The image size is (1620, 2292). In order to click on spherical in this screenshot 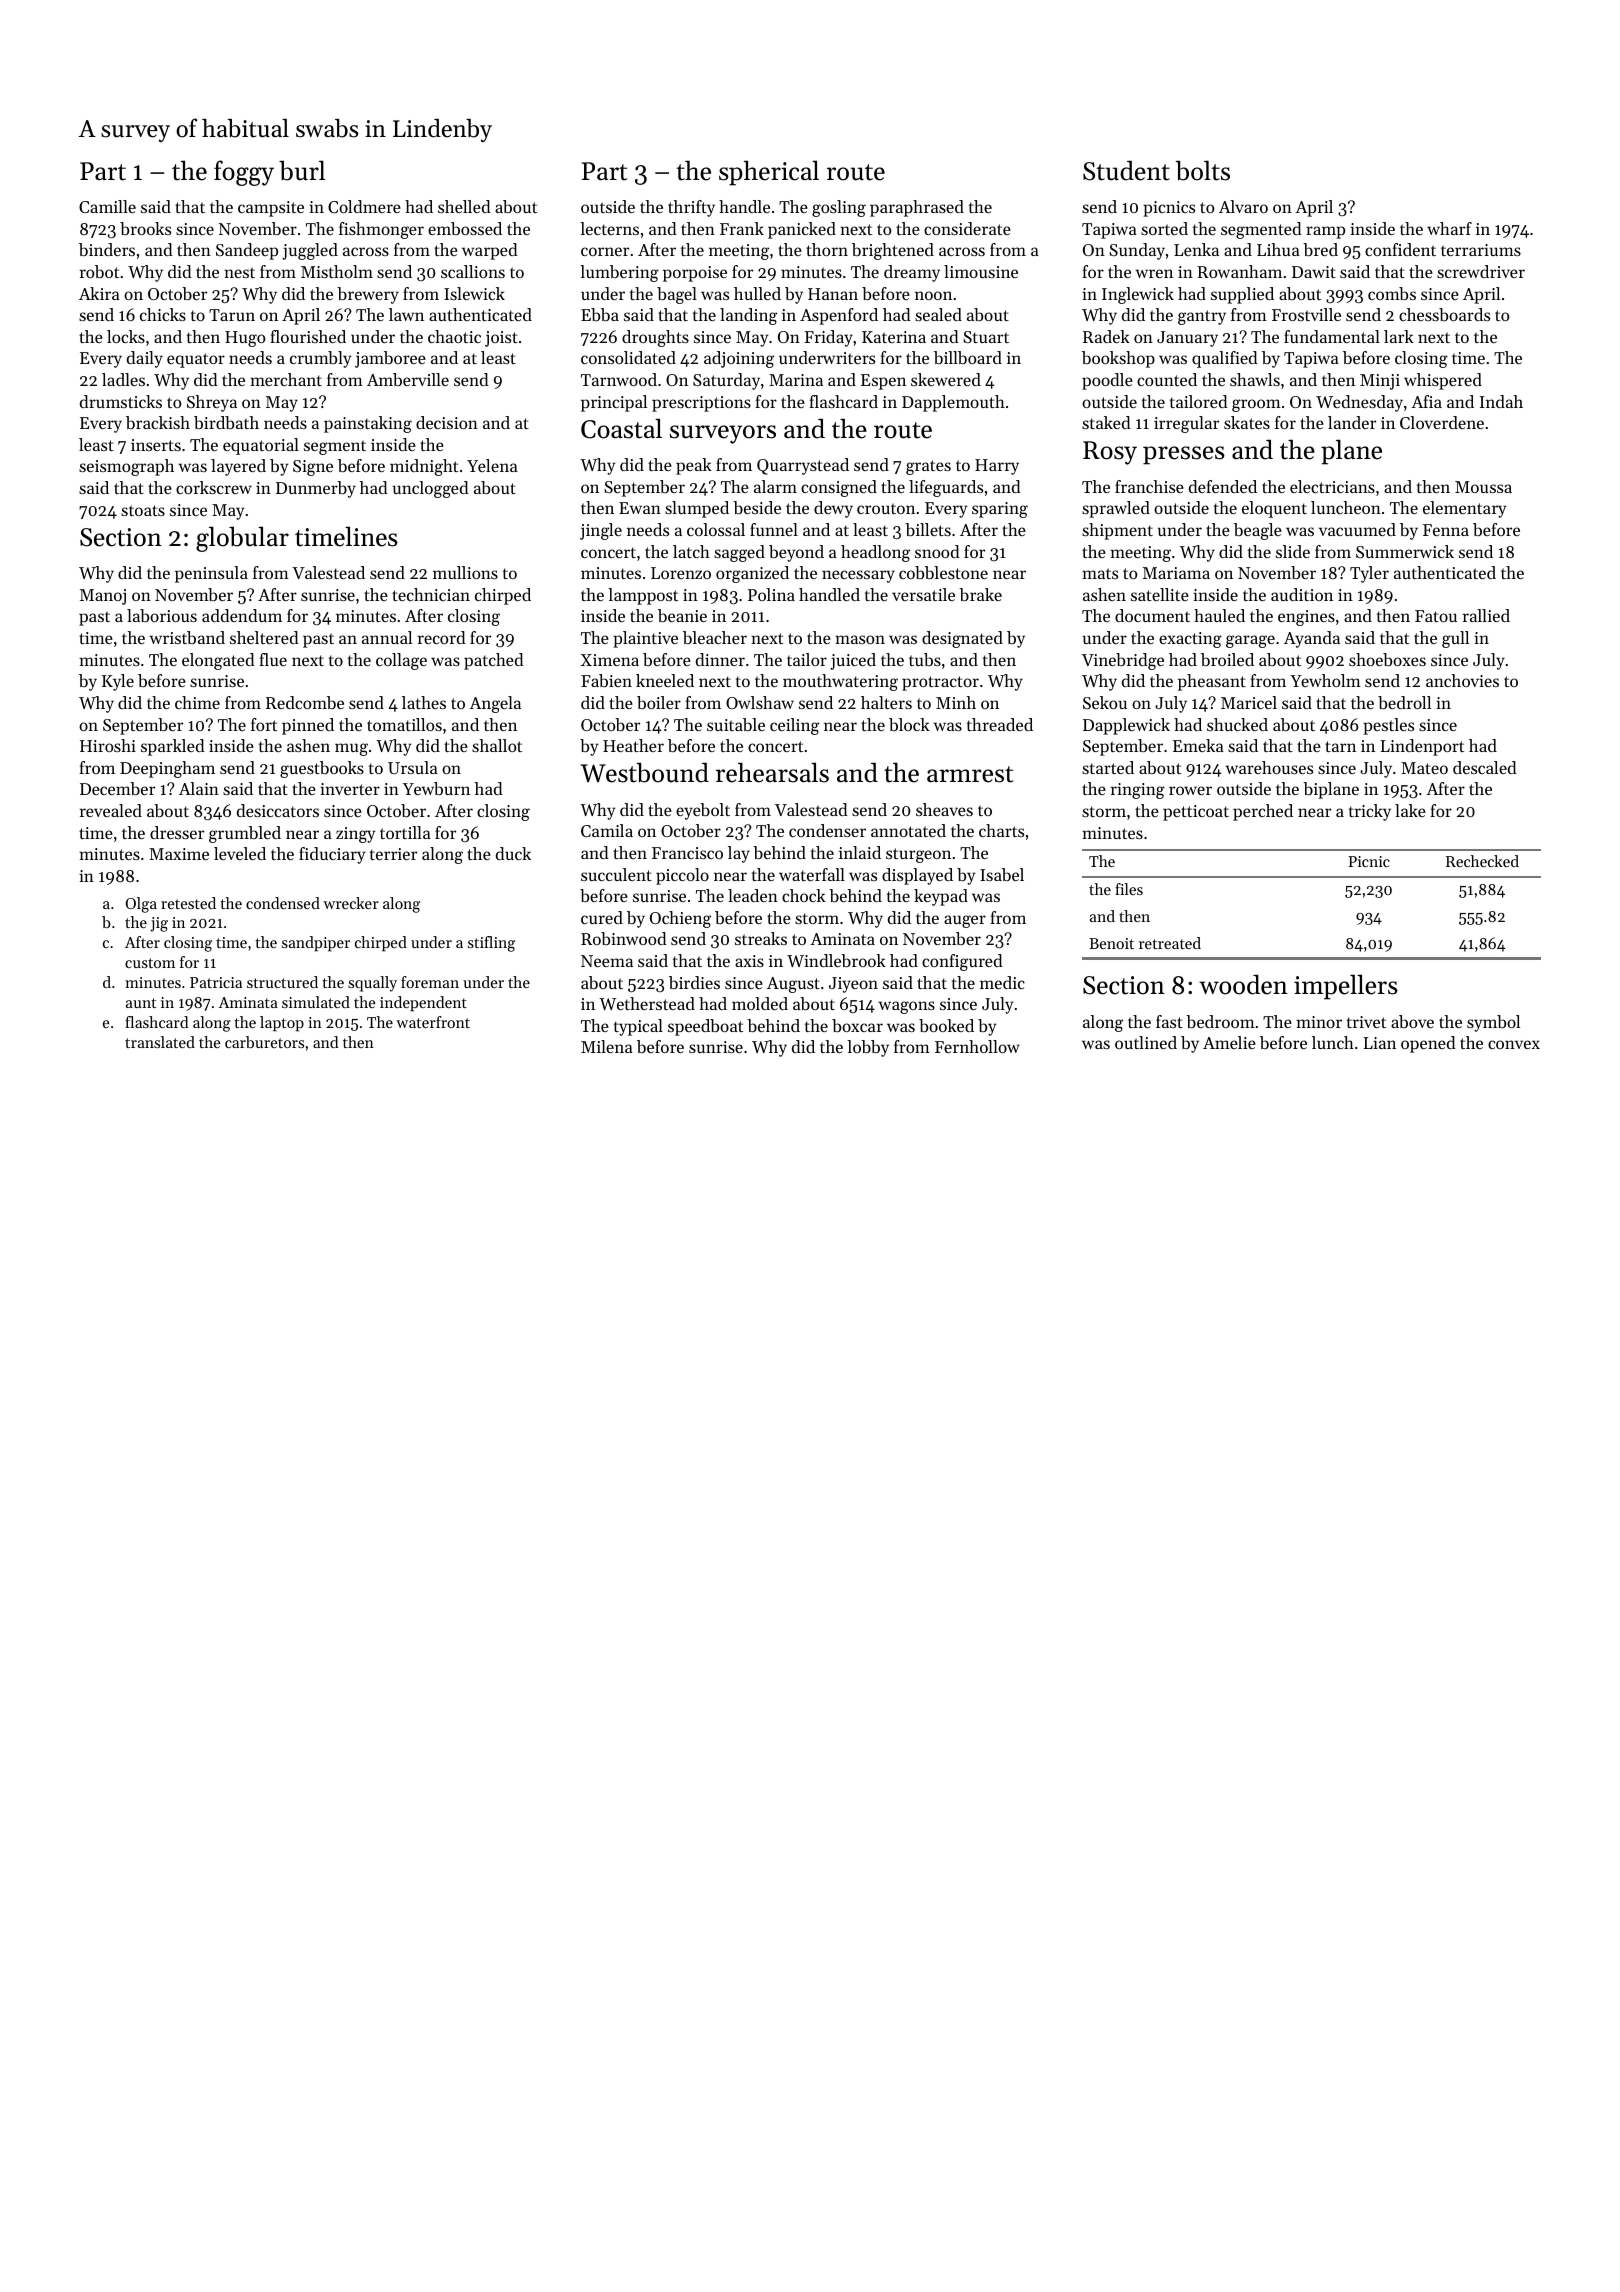, I will do `click(769, 173)`.
